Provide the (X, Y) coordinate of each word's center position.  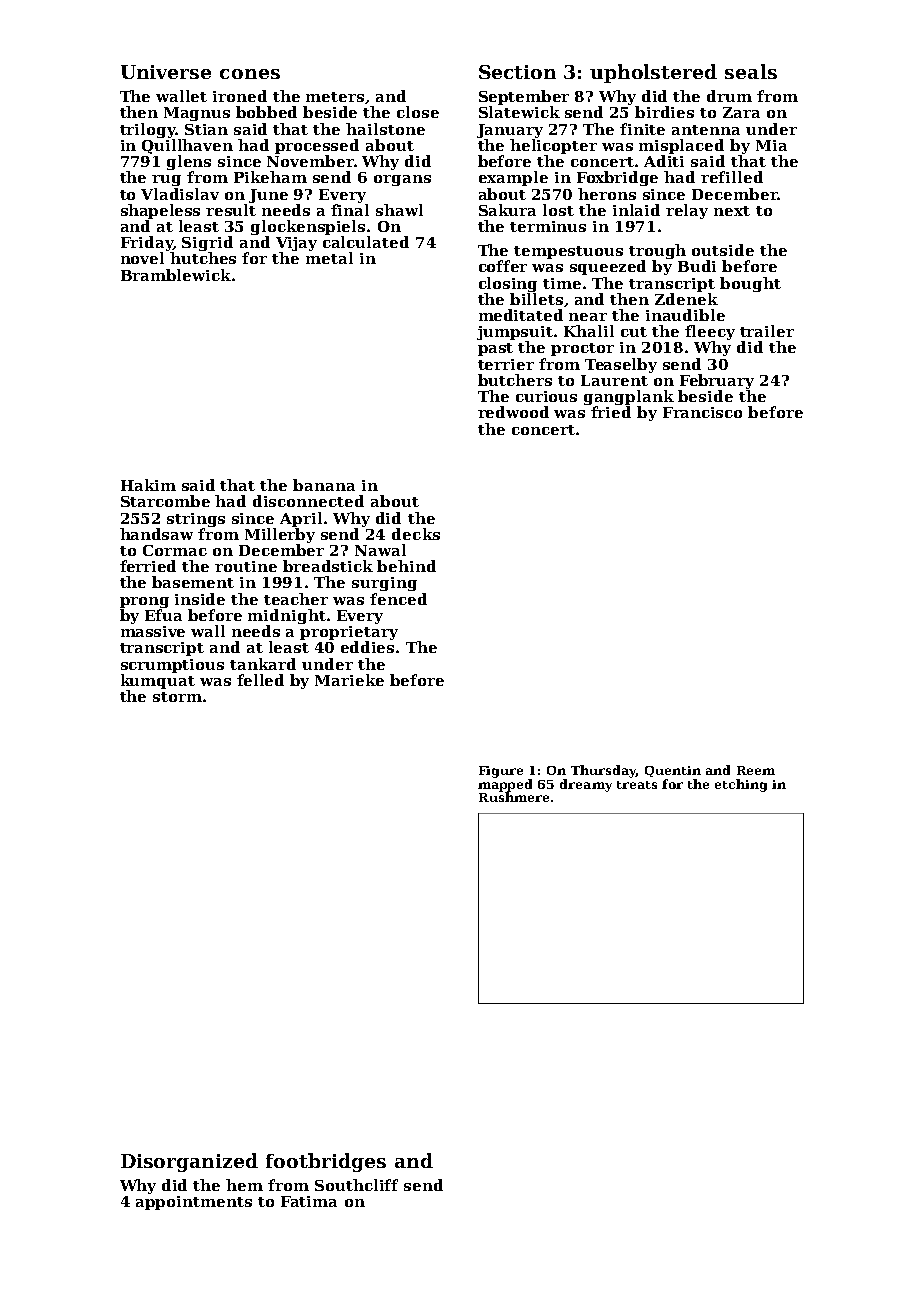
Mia (771, 145)
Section (517, 72)
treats (637, 785)
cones (250, 74)
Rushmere (514, 797)
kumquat (158, 681)
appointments (194, 1203)
